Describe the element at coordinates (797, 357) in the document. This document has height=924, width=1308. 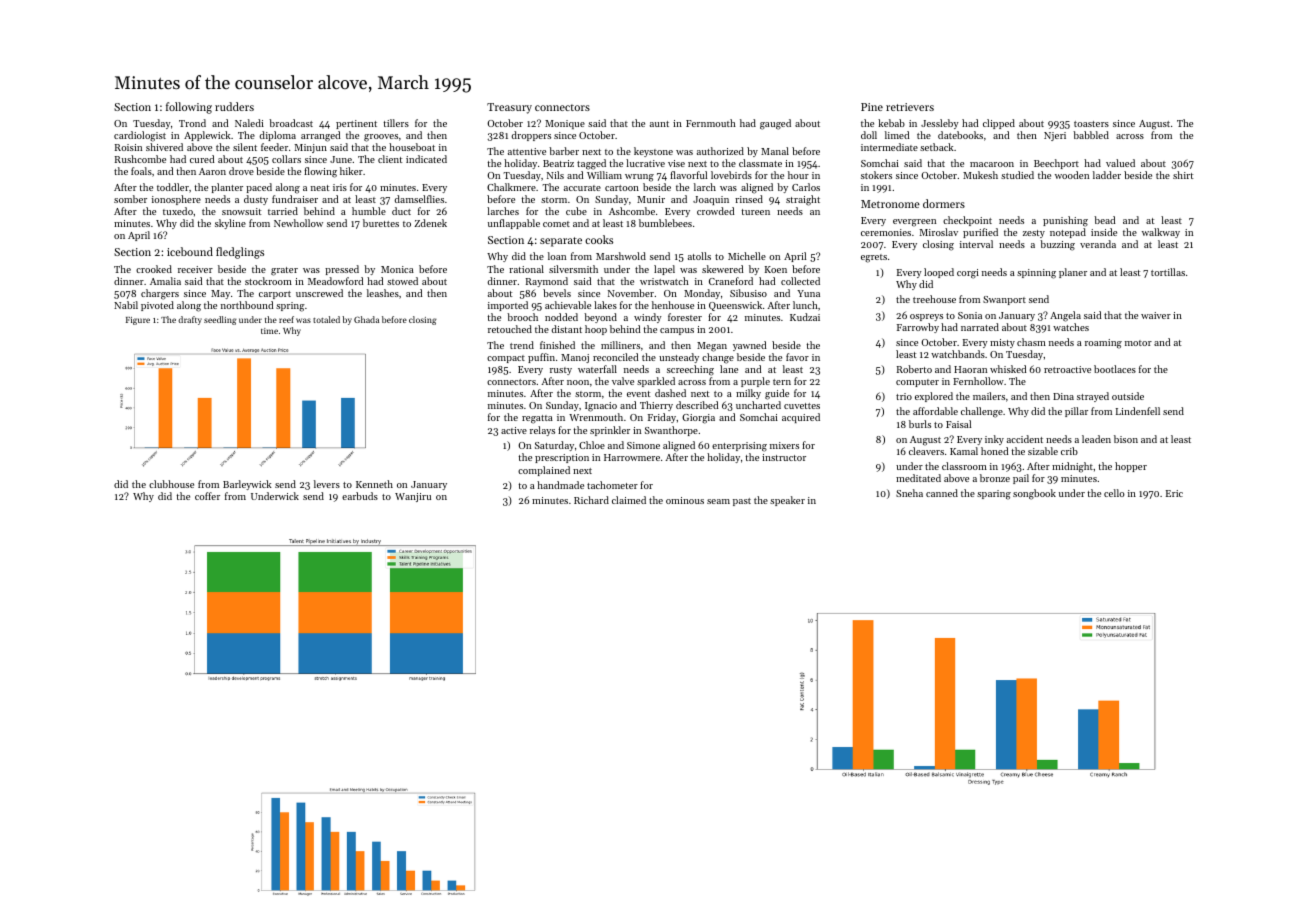
I see `favor` at that location.
